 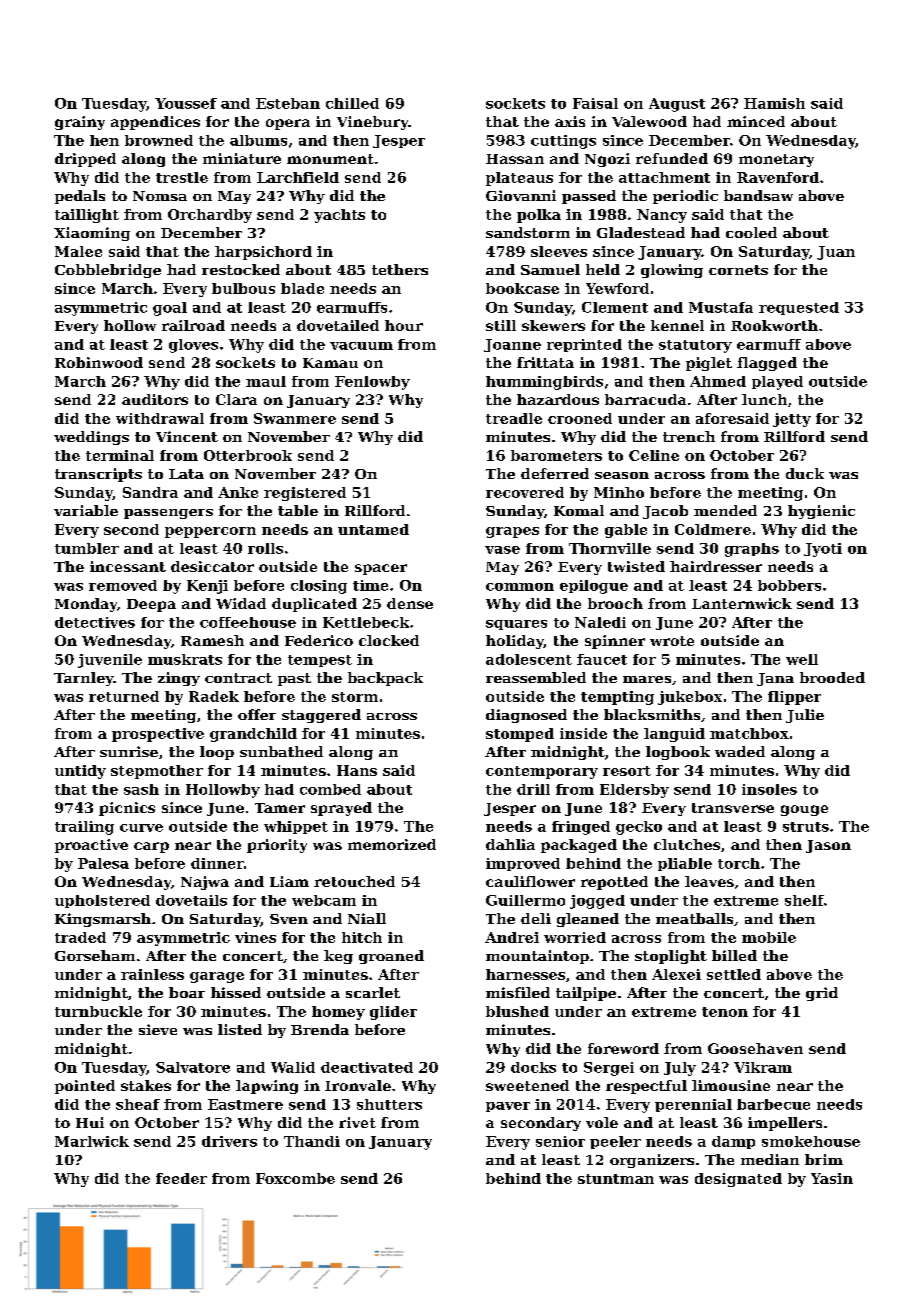 What do you see at coordinates (295, 418) in the screenshot?
I see `Swanmere` at bounding box center [295, 418].
